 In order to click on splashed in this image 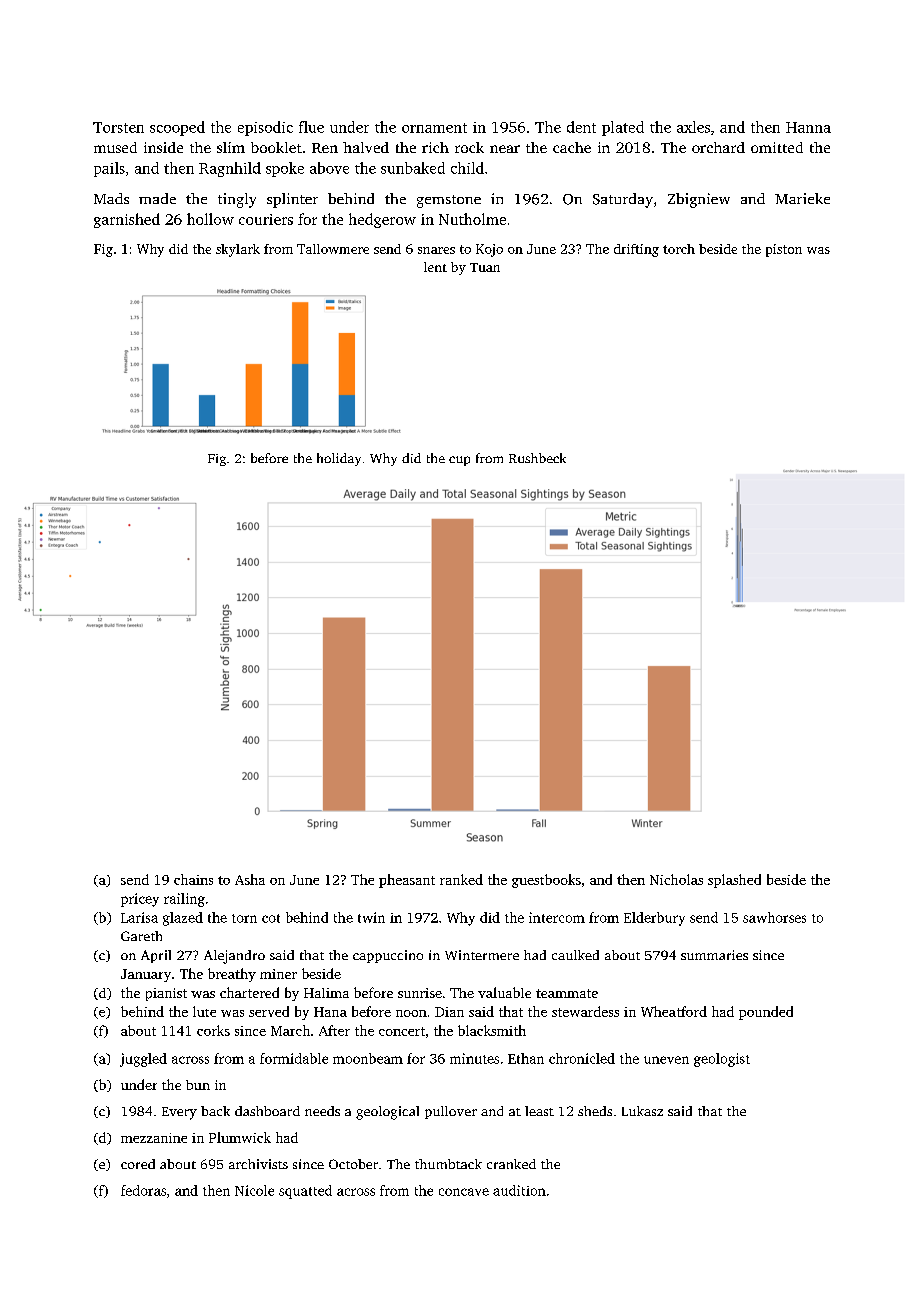, I will do `click(734, 881)`.
